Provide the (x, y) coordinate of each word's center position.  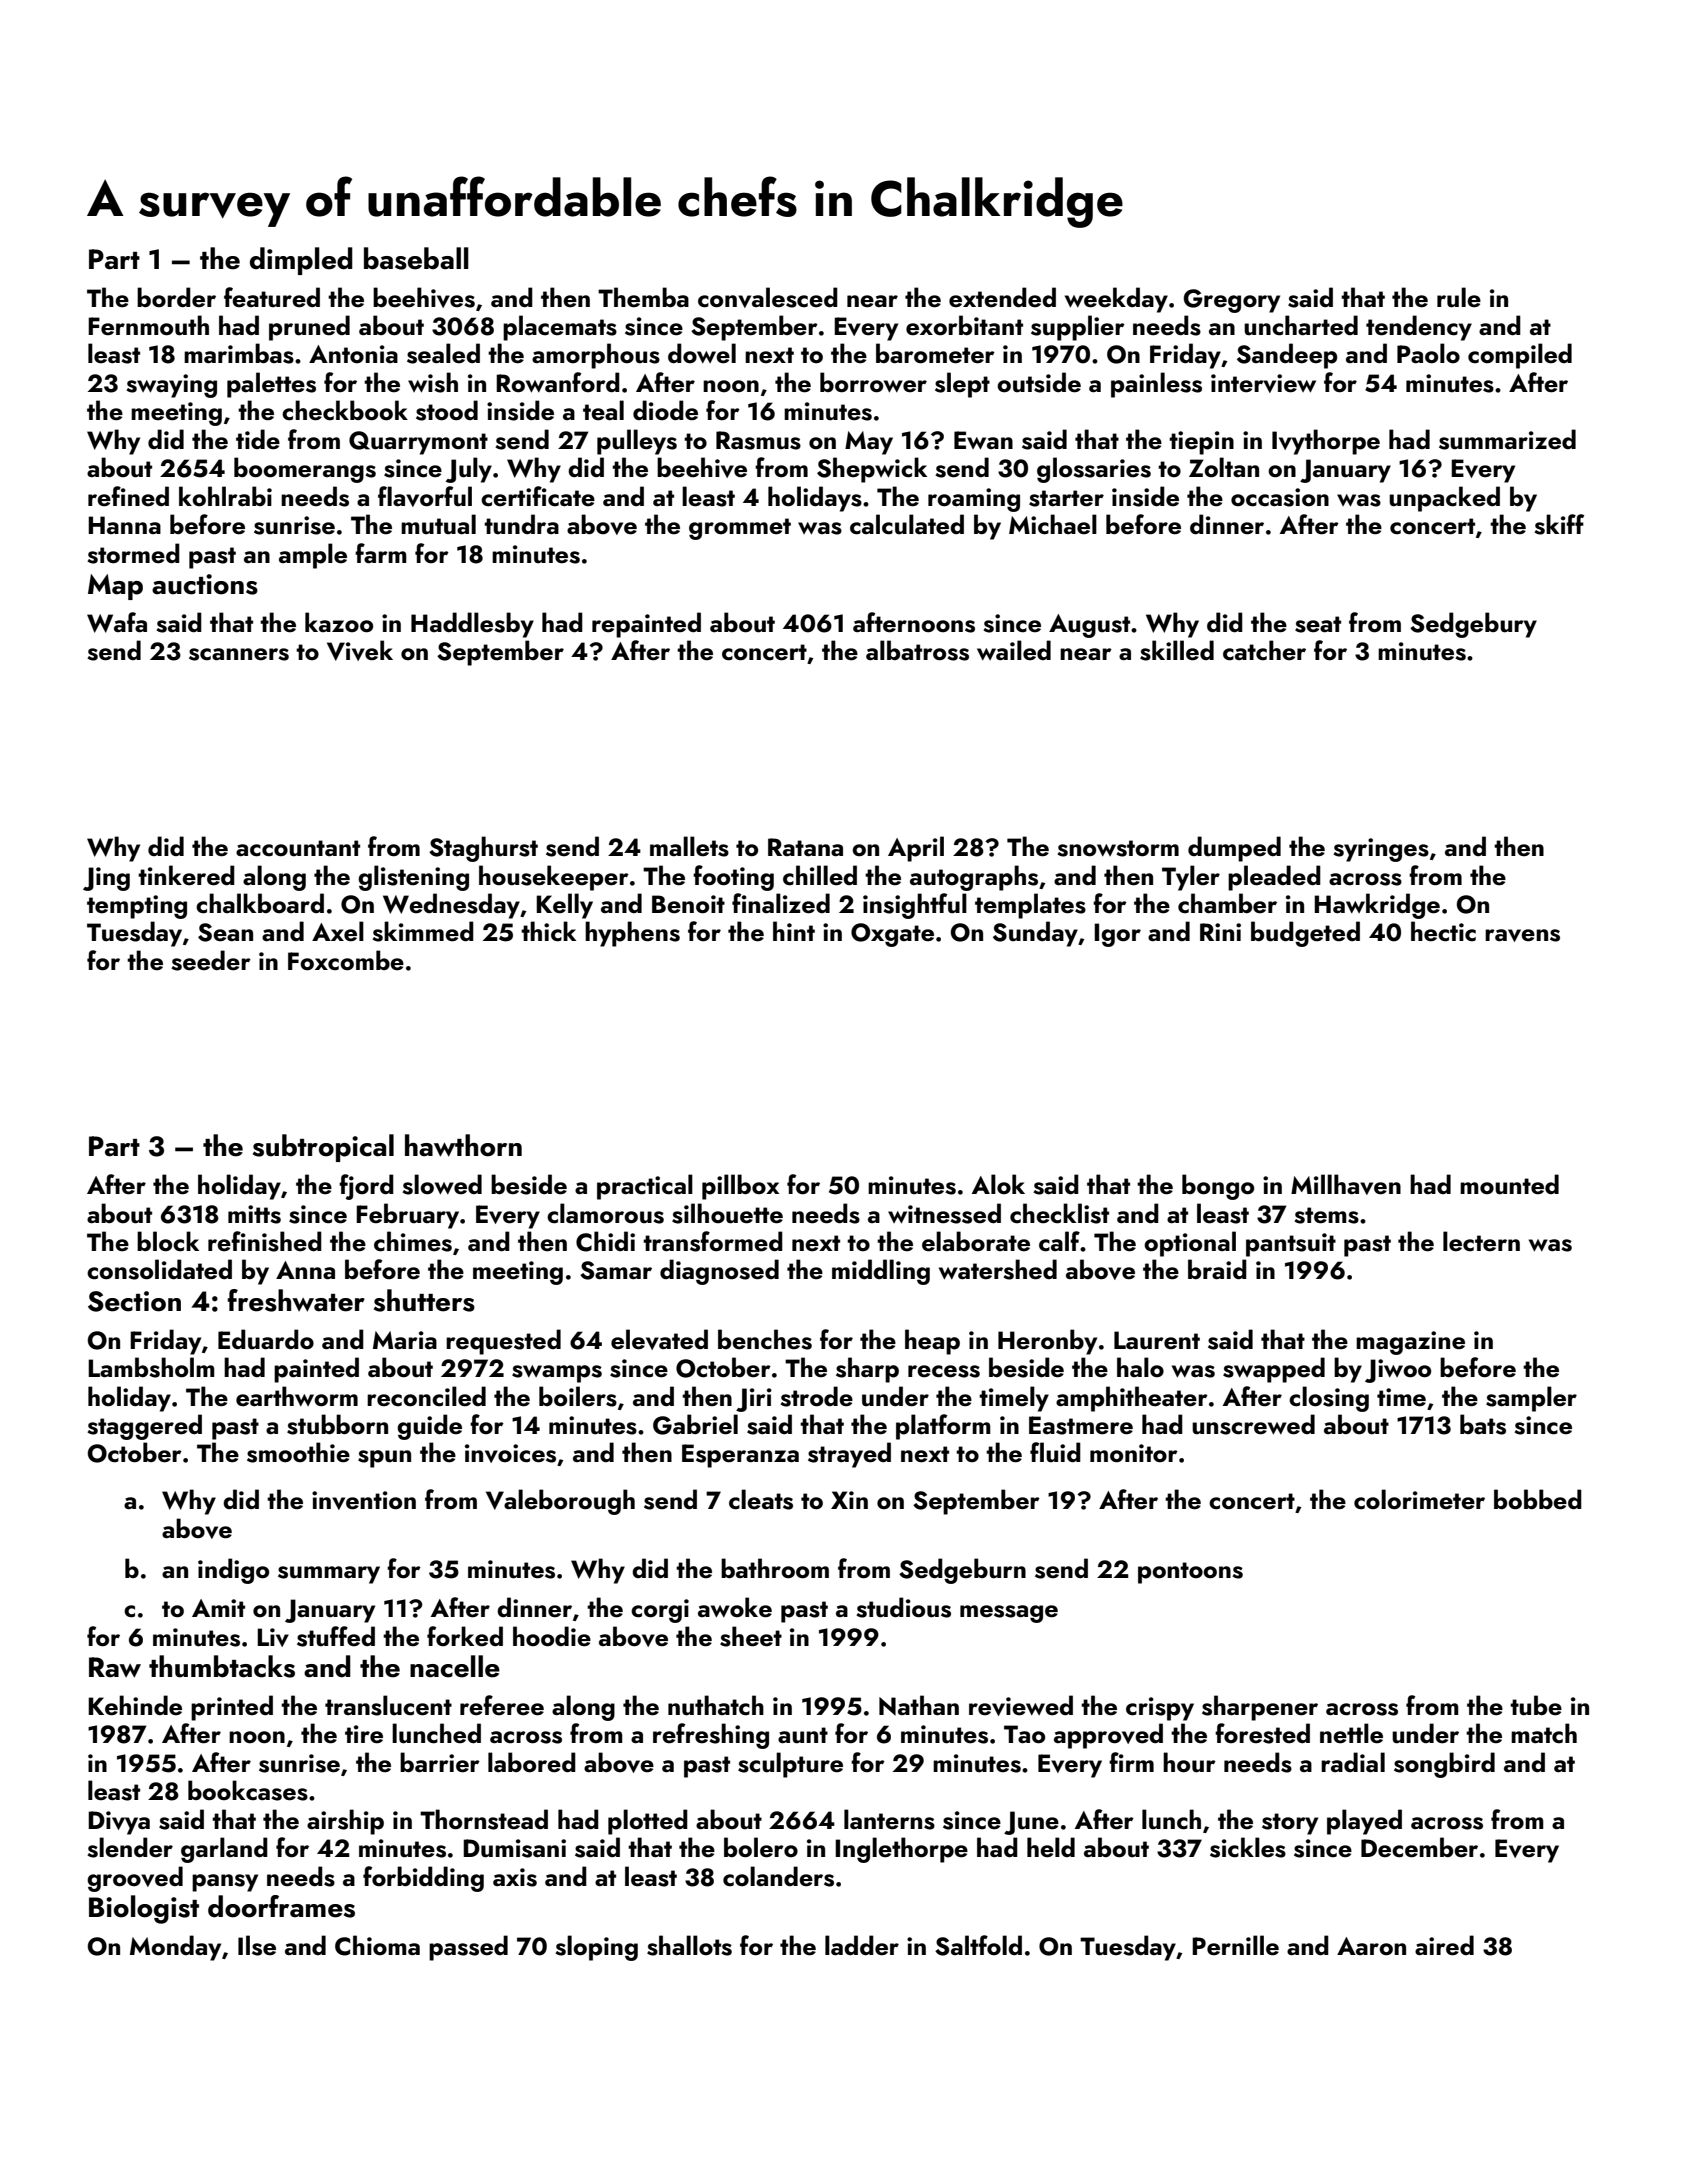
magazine (1410, 1343)
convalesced (768, 297)
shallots (689, 1945)
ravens (1522, 935)
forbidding (423, 1879)
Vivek (360, 650)
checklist (1059, 1213)
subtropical (323, 1148)
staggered (144, 1427)
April (916, 849)
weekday (1116, 300)
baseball (416, 258)
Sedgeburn (962, 1571)
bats (1483, 1424)
